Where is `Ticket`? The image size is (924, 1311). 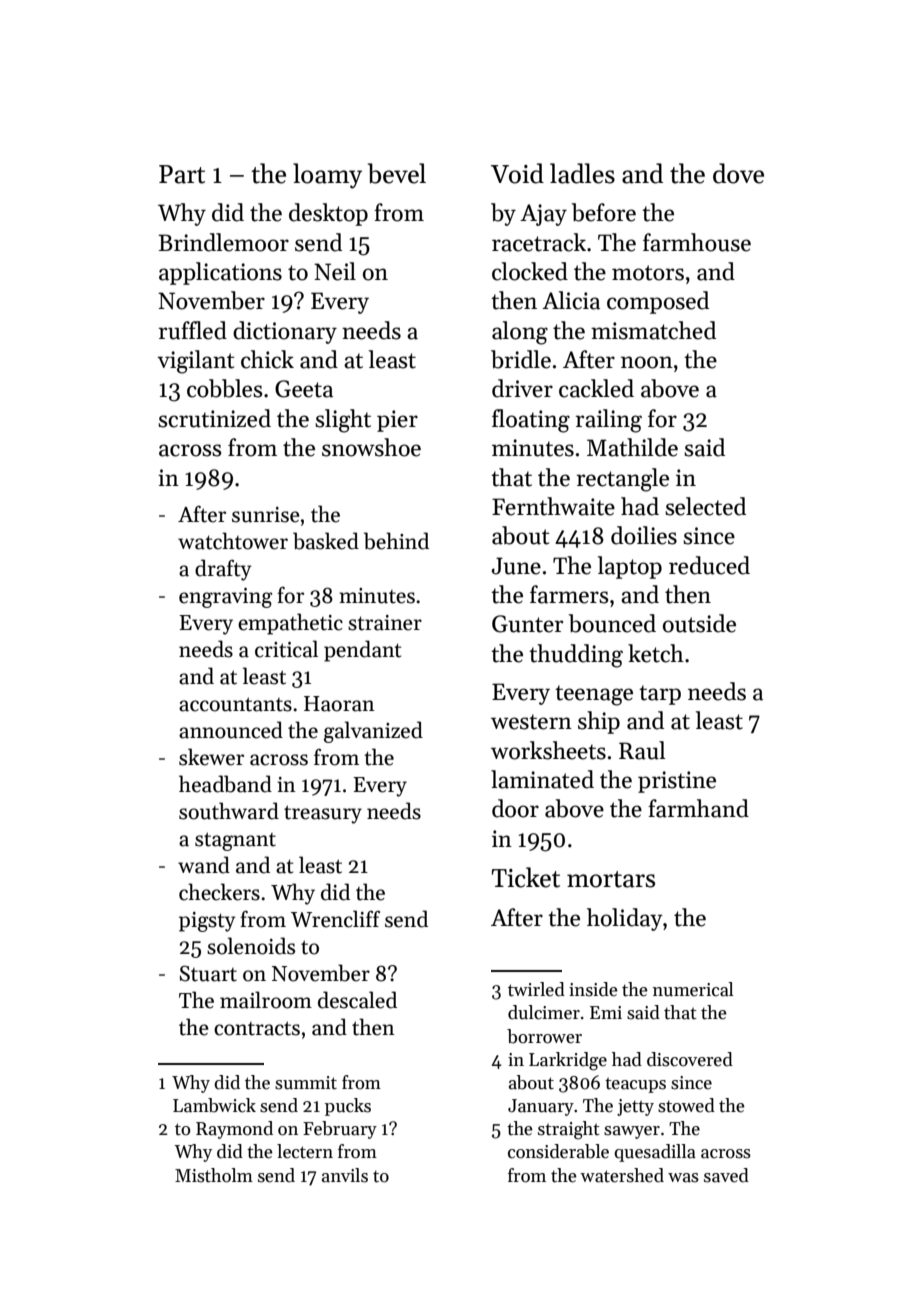
Ticket is located at coordinates (526, 877).
